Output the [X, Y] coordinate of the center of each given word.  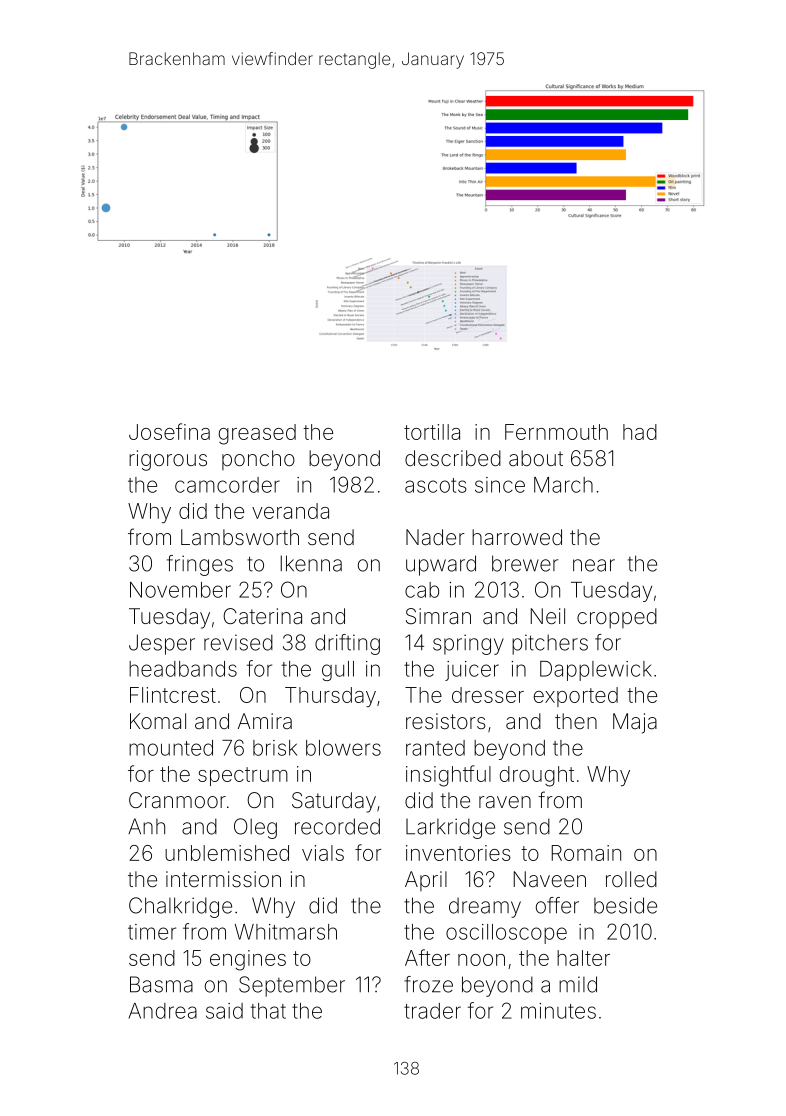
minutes [558, 1011]
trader [432, 1011]
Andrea [162, 1011]
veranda [290, 511]
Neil [548, 616]
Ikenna [311, 563]
